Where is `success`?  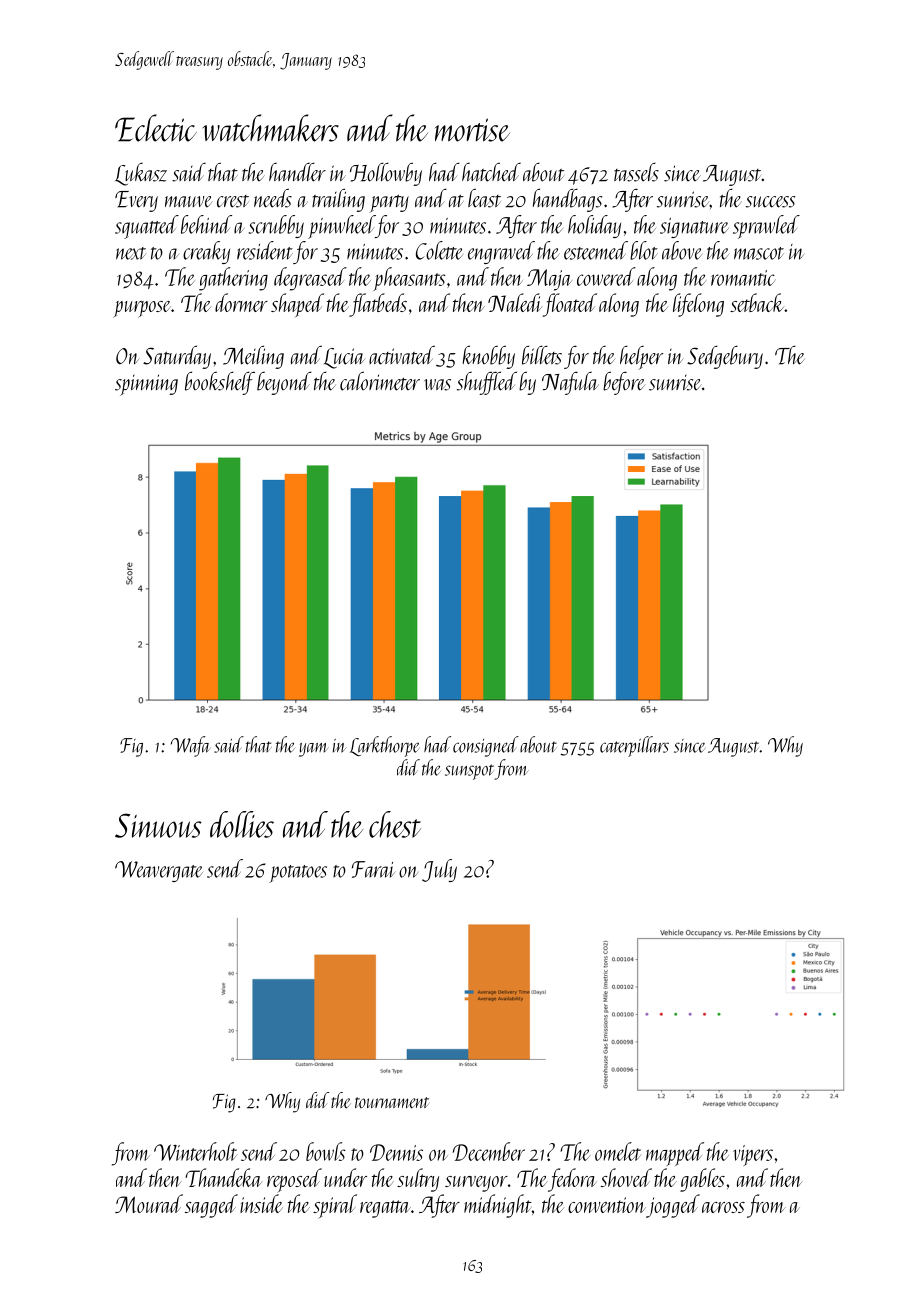
success is located at coordinates (771, 202).
